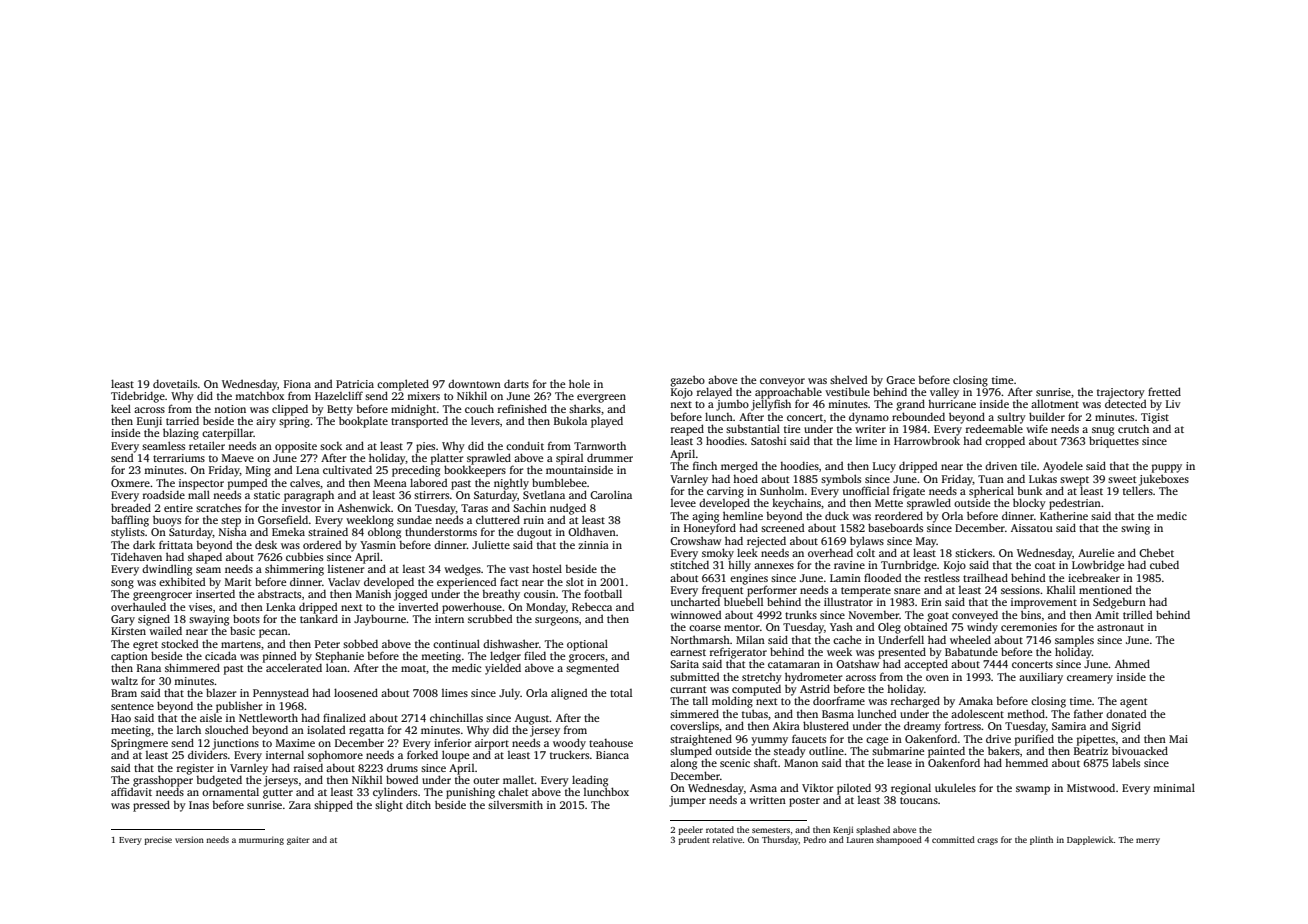 Image resolution: width=1308 pixels, height=924 pixels. Describe the element at coordinates (261, 840) in the screenshot. I see `murmuring` at that location.
